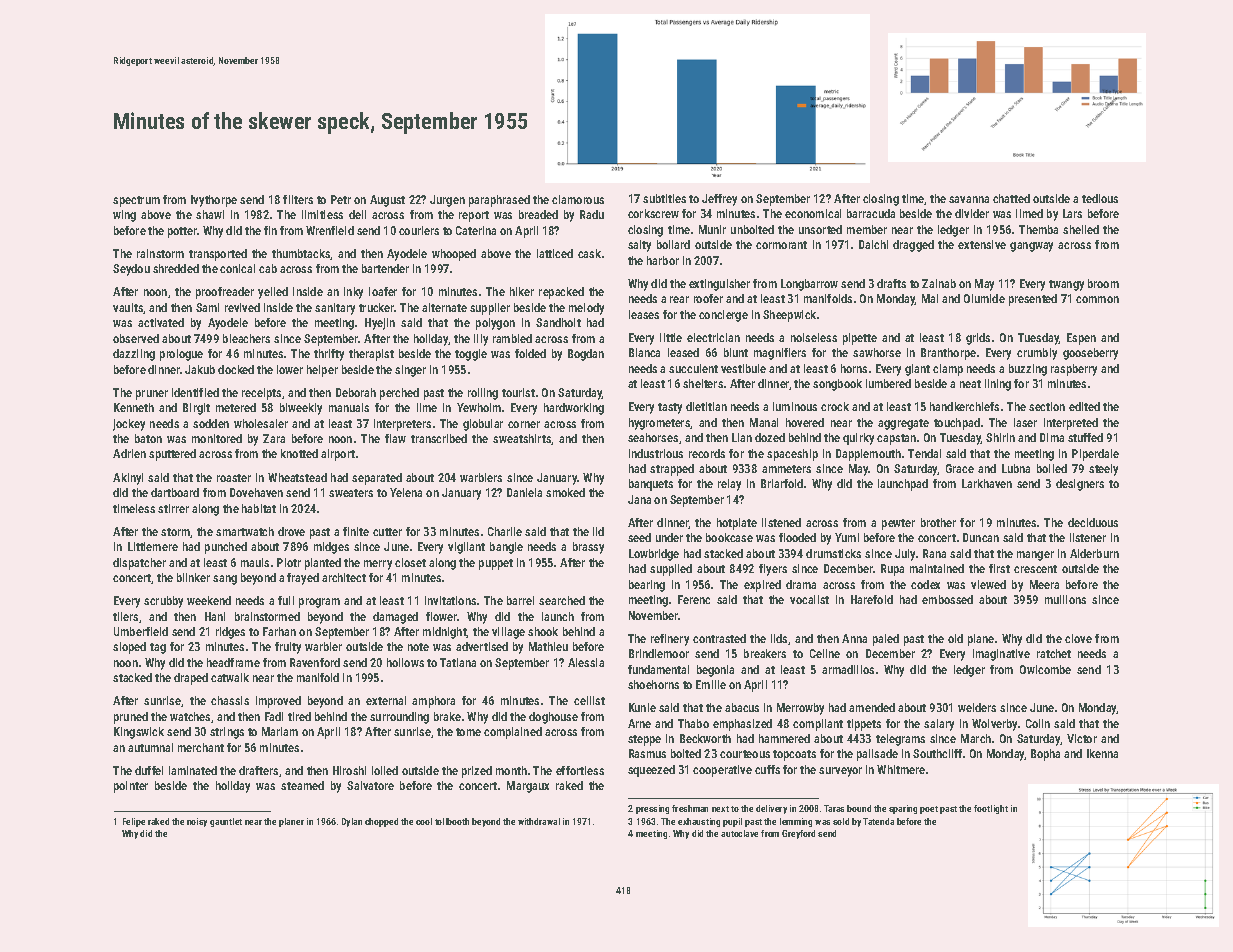 This screenshot has width=1233, height=952. Describe the element at coordinates (134, 822) in the screenshot. I see `Felipe` at that location.
